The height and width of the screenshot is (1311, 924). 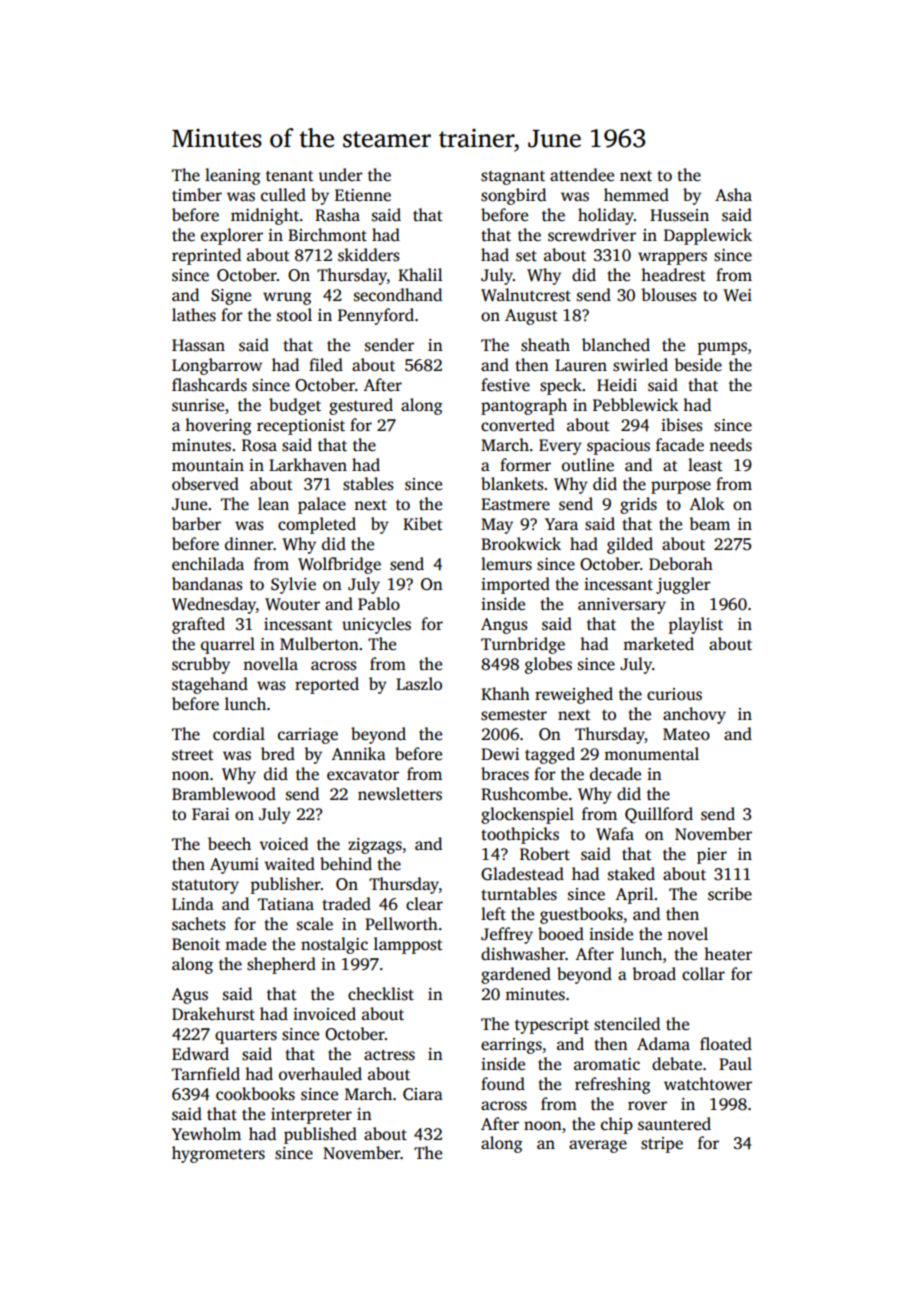 What do you see at coordinates (627, 1024) in the screenshot?
I see `stenciled` at bounding box center [627, 1024].
